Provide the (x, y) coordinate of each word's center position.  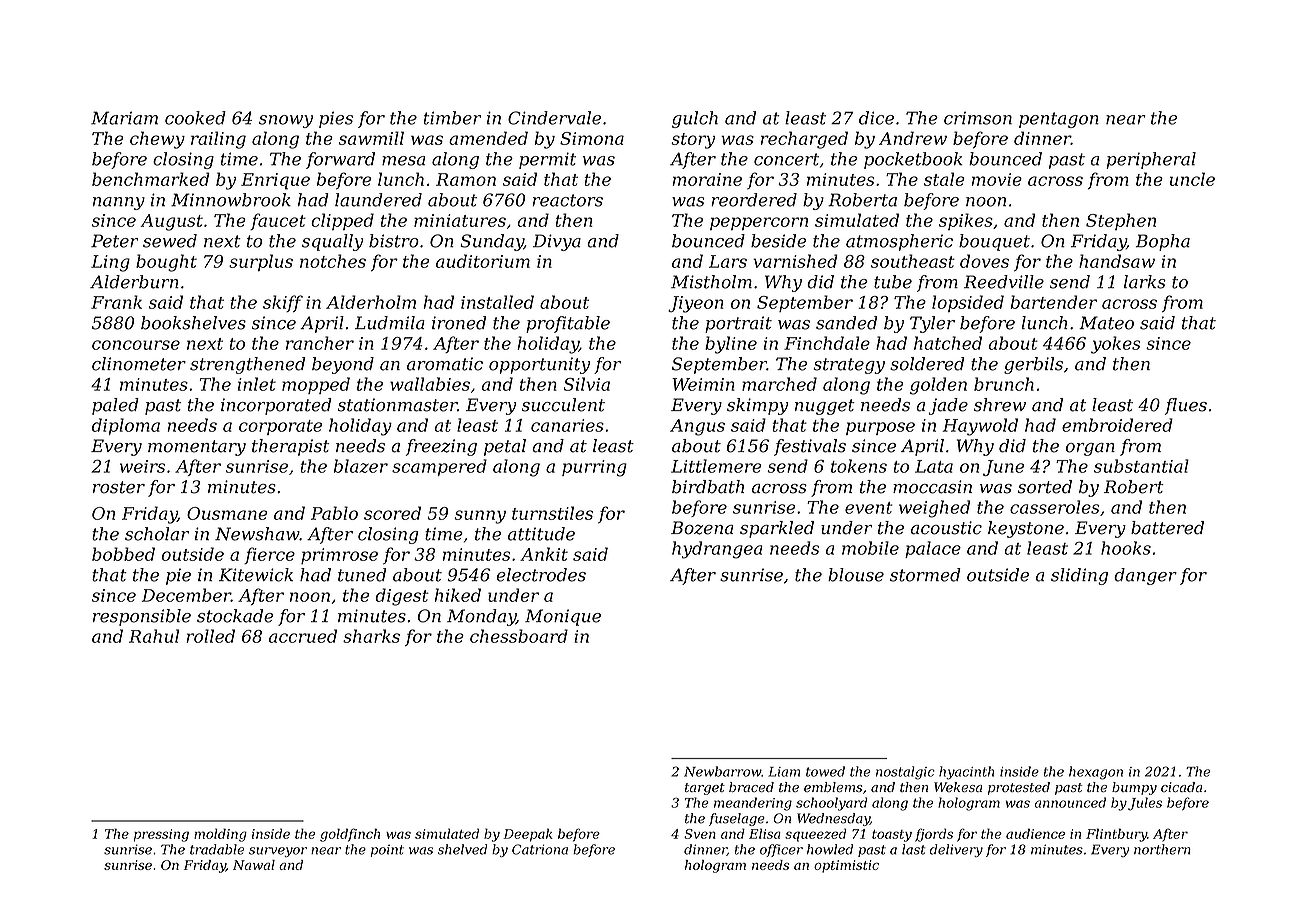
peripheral (1151, 160)
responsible (142, 617)
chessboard (519, 636)
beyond (343, 365)
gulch (695, 119)
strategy (849, 366)
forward (340, 160)
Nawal (254, 865)
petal (505, 447)
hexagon (1096, 773)
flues (1186, 406)
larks (1145, 282)
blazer (361, 466)
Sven (700, 834)
